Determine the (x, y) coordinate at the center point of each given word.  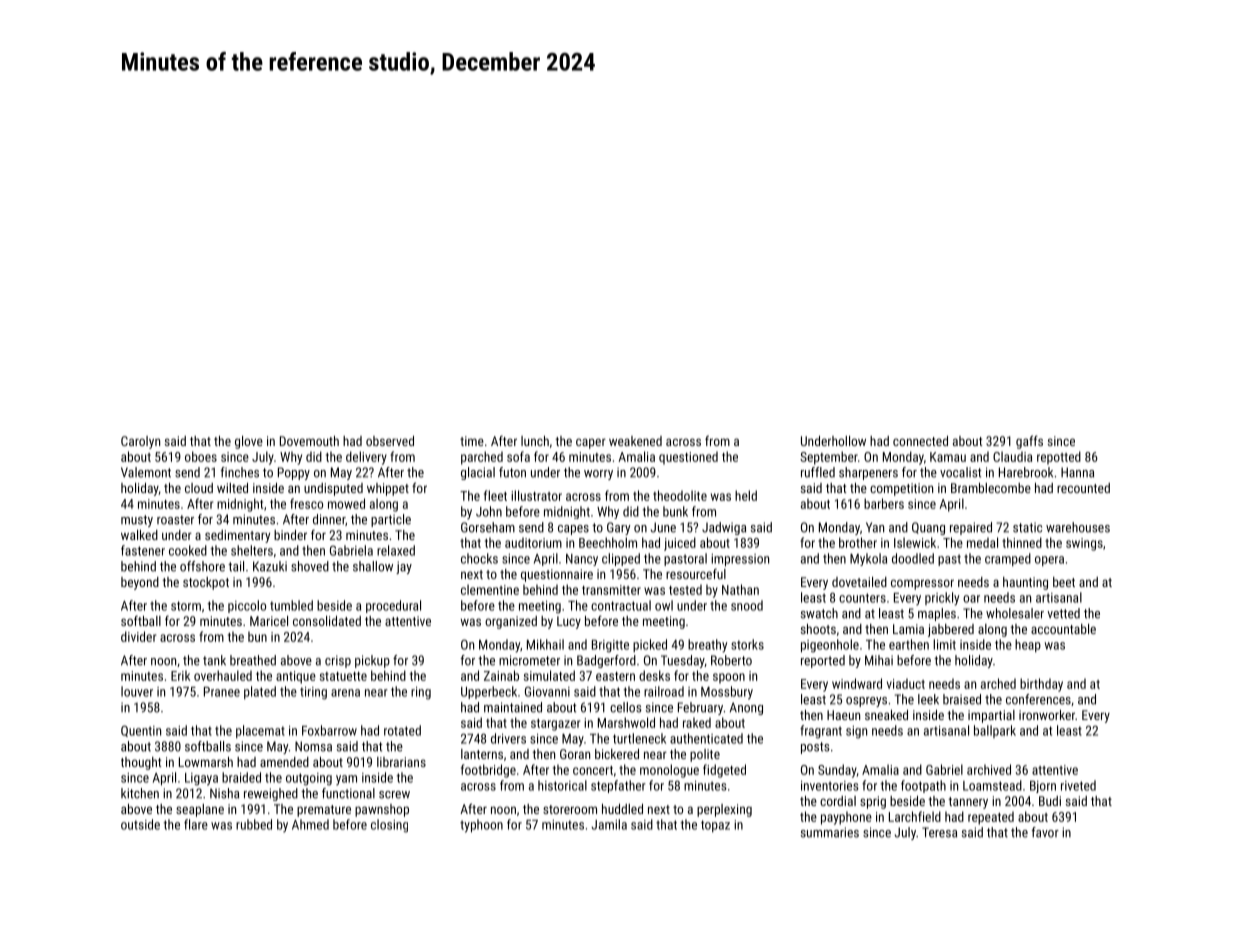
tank (214, 660)
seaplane (200, 810)
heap (1028, 645)
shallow (373, 566)
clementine (490, 589)
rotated (402, 730)
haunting (1025, 583)
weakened (635, 441)
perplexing (724, 810)
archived (989, 769)
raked (697, 722)
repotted (1059, 458)
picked (650, 645)
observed (390, 441)
